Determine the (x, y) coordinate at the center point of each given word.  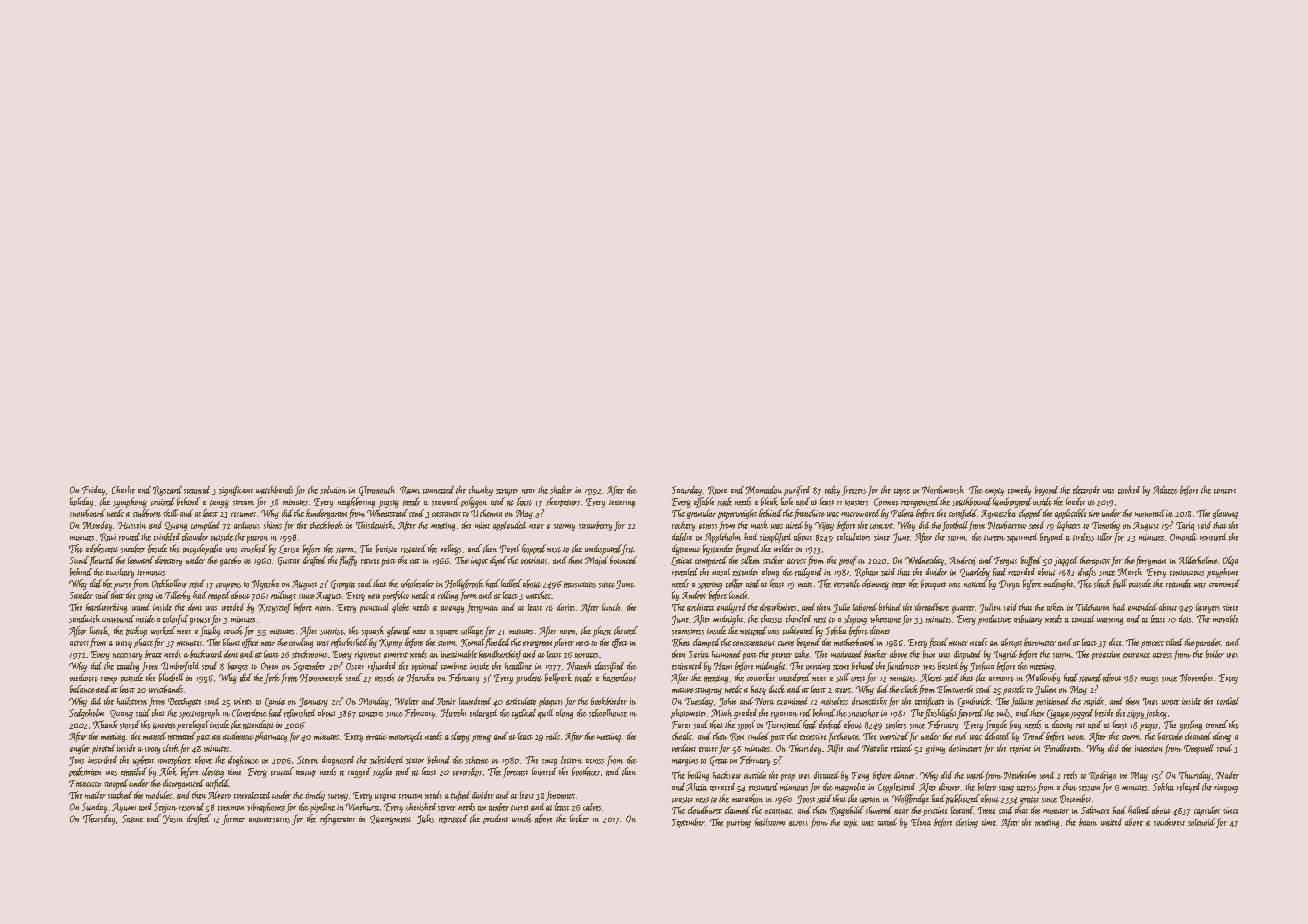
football (955, 526)
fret (628, 549)
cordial (1228, 701)
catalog (128, 667)
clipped (1030, 514)
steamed (197, 490)
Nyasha (265, 584)
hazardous (619, 677)
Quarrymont (390, 820)
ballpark (558, 678)
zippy (1135, 714)
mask (759, 525)
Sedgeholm (86, 714)
